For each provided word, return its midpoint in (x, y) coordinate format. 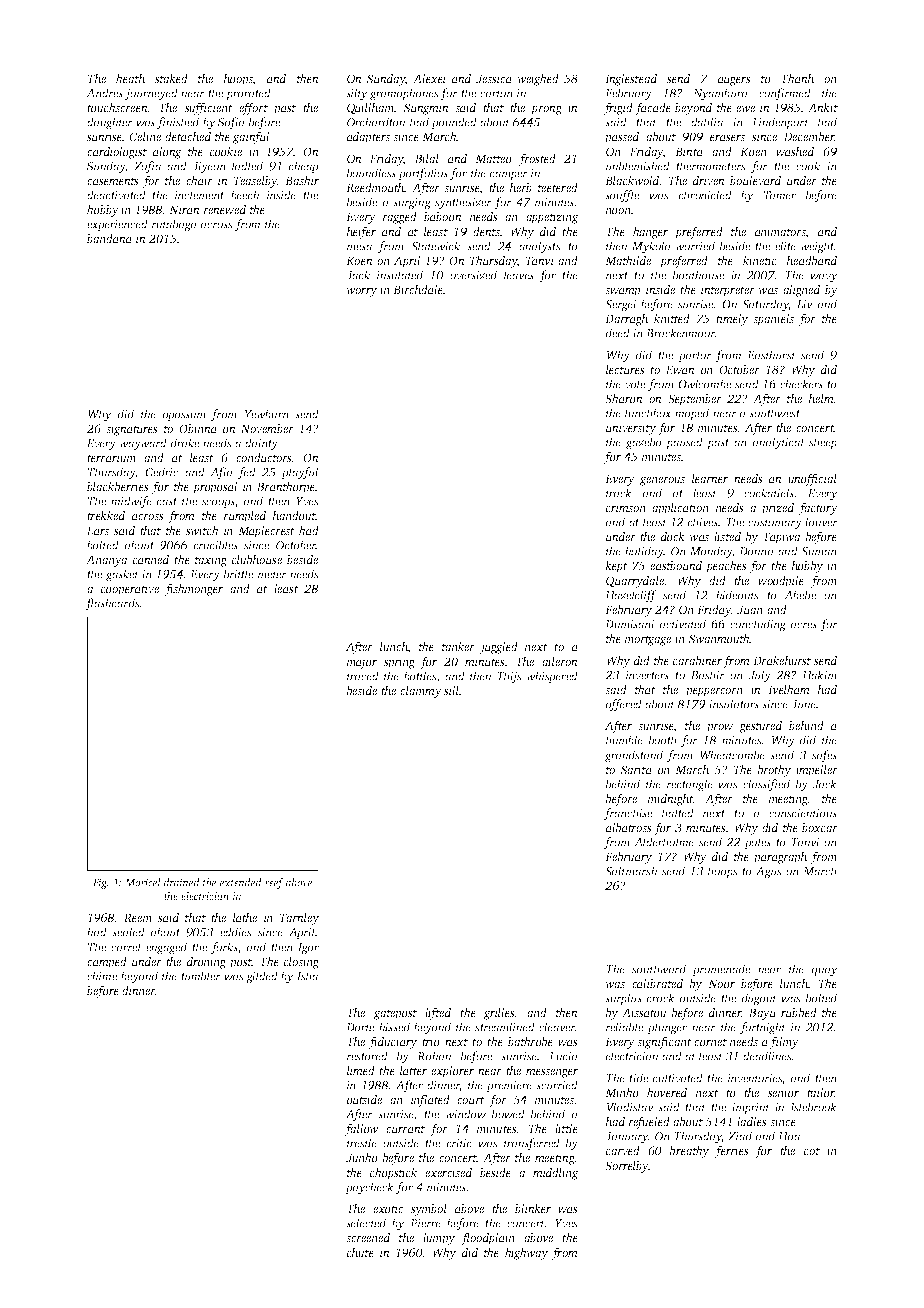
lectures (625, 369)
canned (151, 559)
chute (360, 1252)
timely (732, 320)
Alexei (429, 78)
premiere (509, 1086)
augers (734, 81)
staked (171, 78)
